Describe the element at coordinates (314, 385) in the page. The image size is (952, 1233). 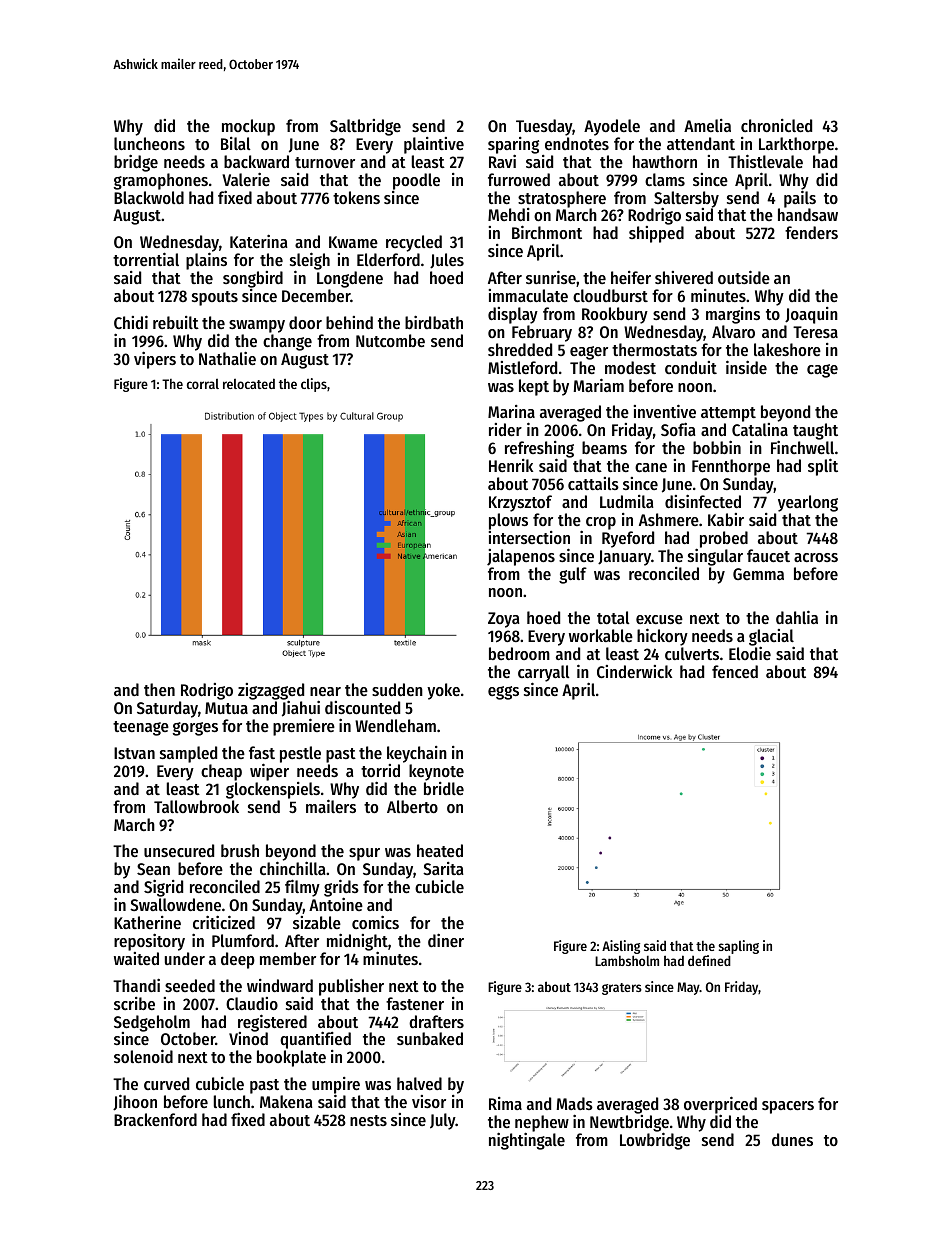
I see `clips` at that location.
